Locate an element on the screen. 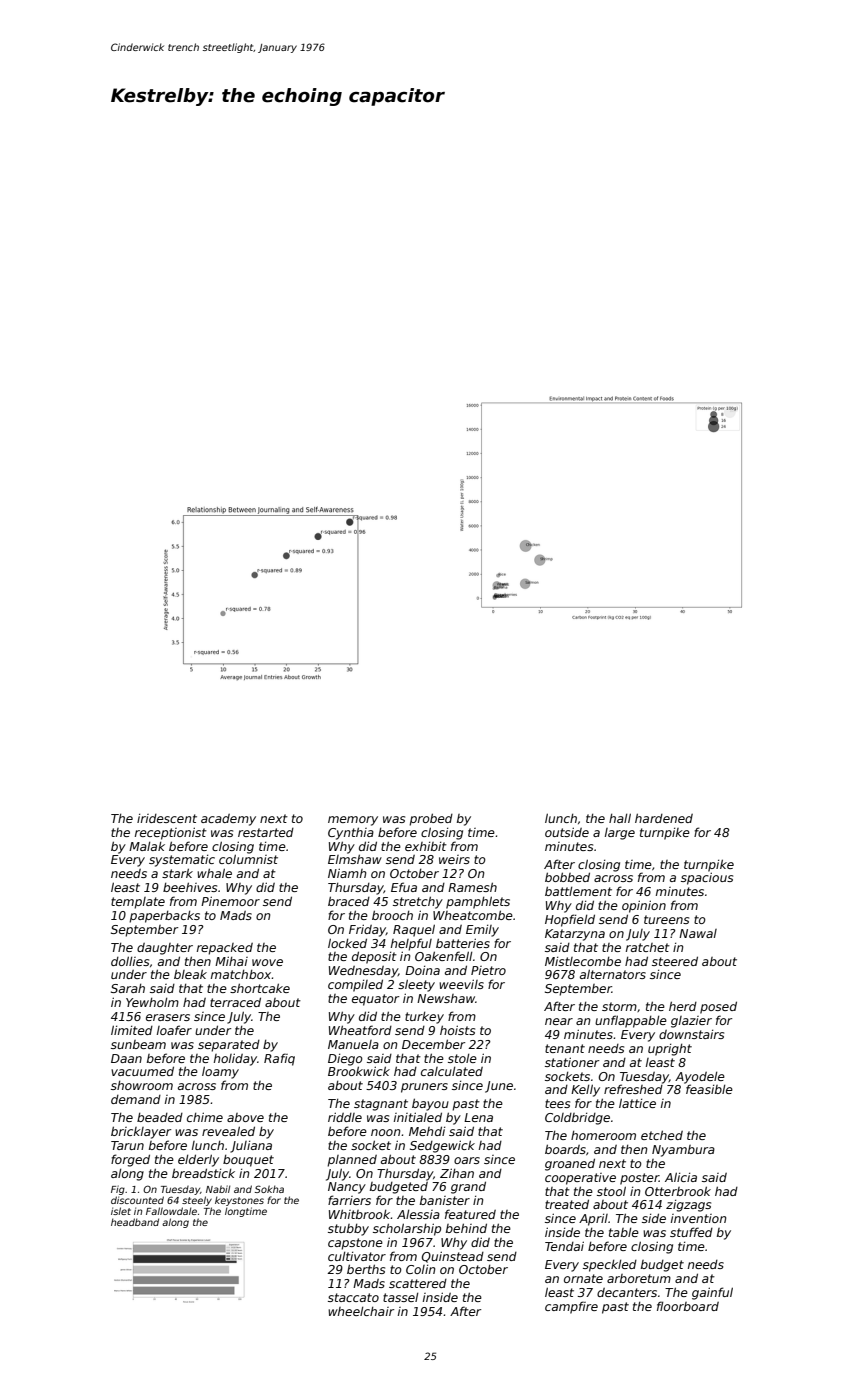  floorboard is located at coordinates (688, 1306).
